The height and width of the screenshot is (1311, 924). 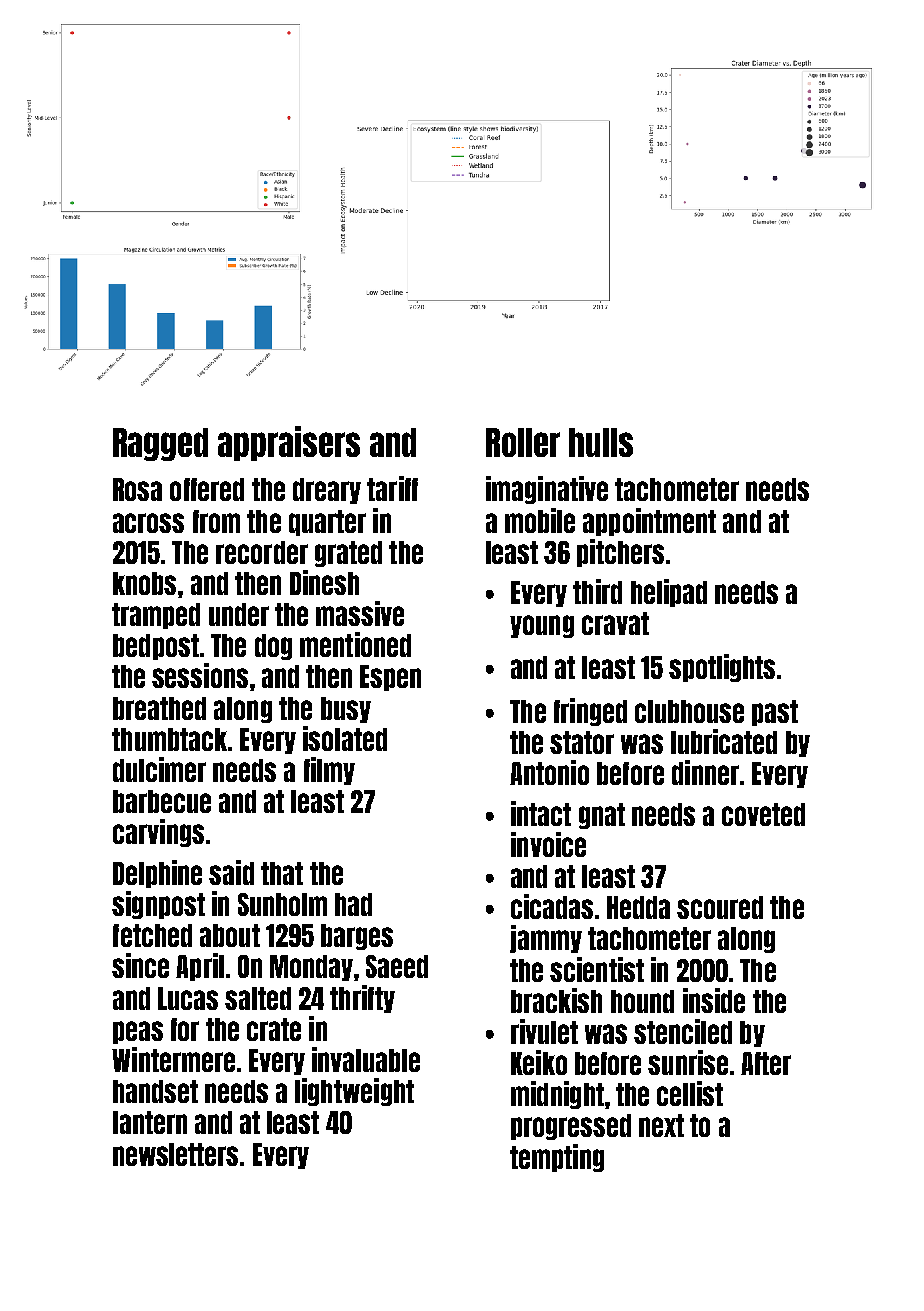 What do you see at coordinates (597, 591) in the screenshot?
I see `third` at bounding box center [597, 591].
